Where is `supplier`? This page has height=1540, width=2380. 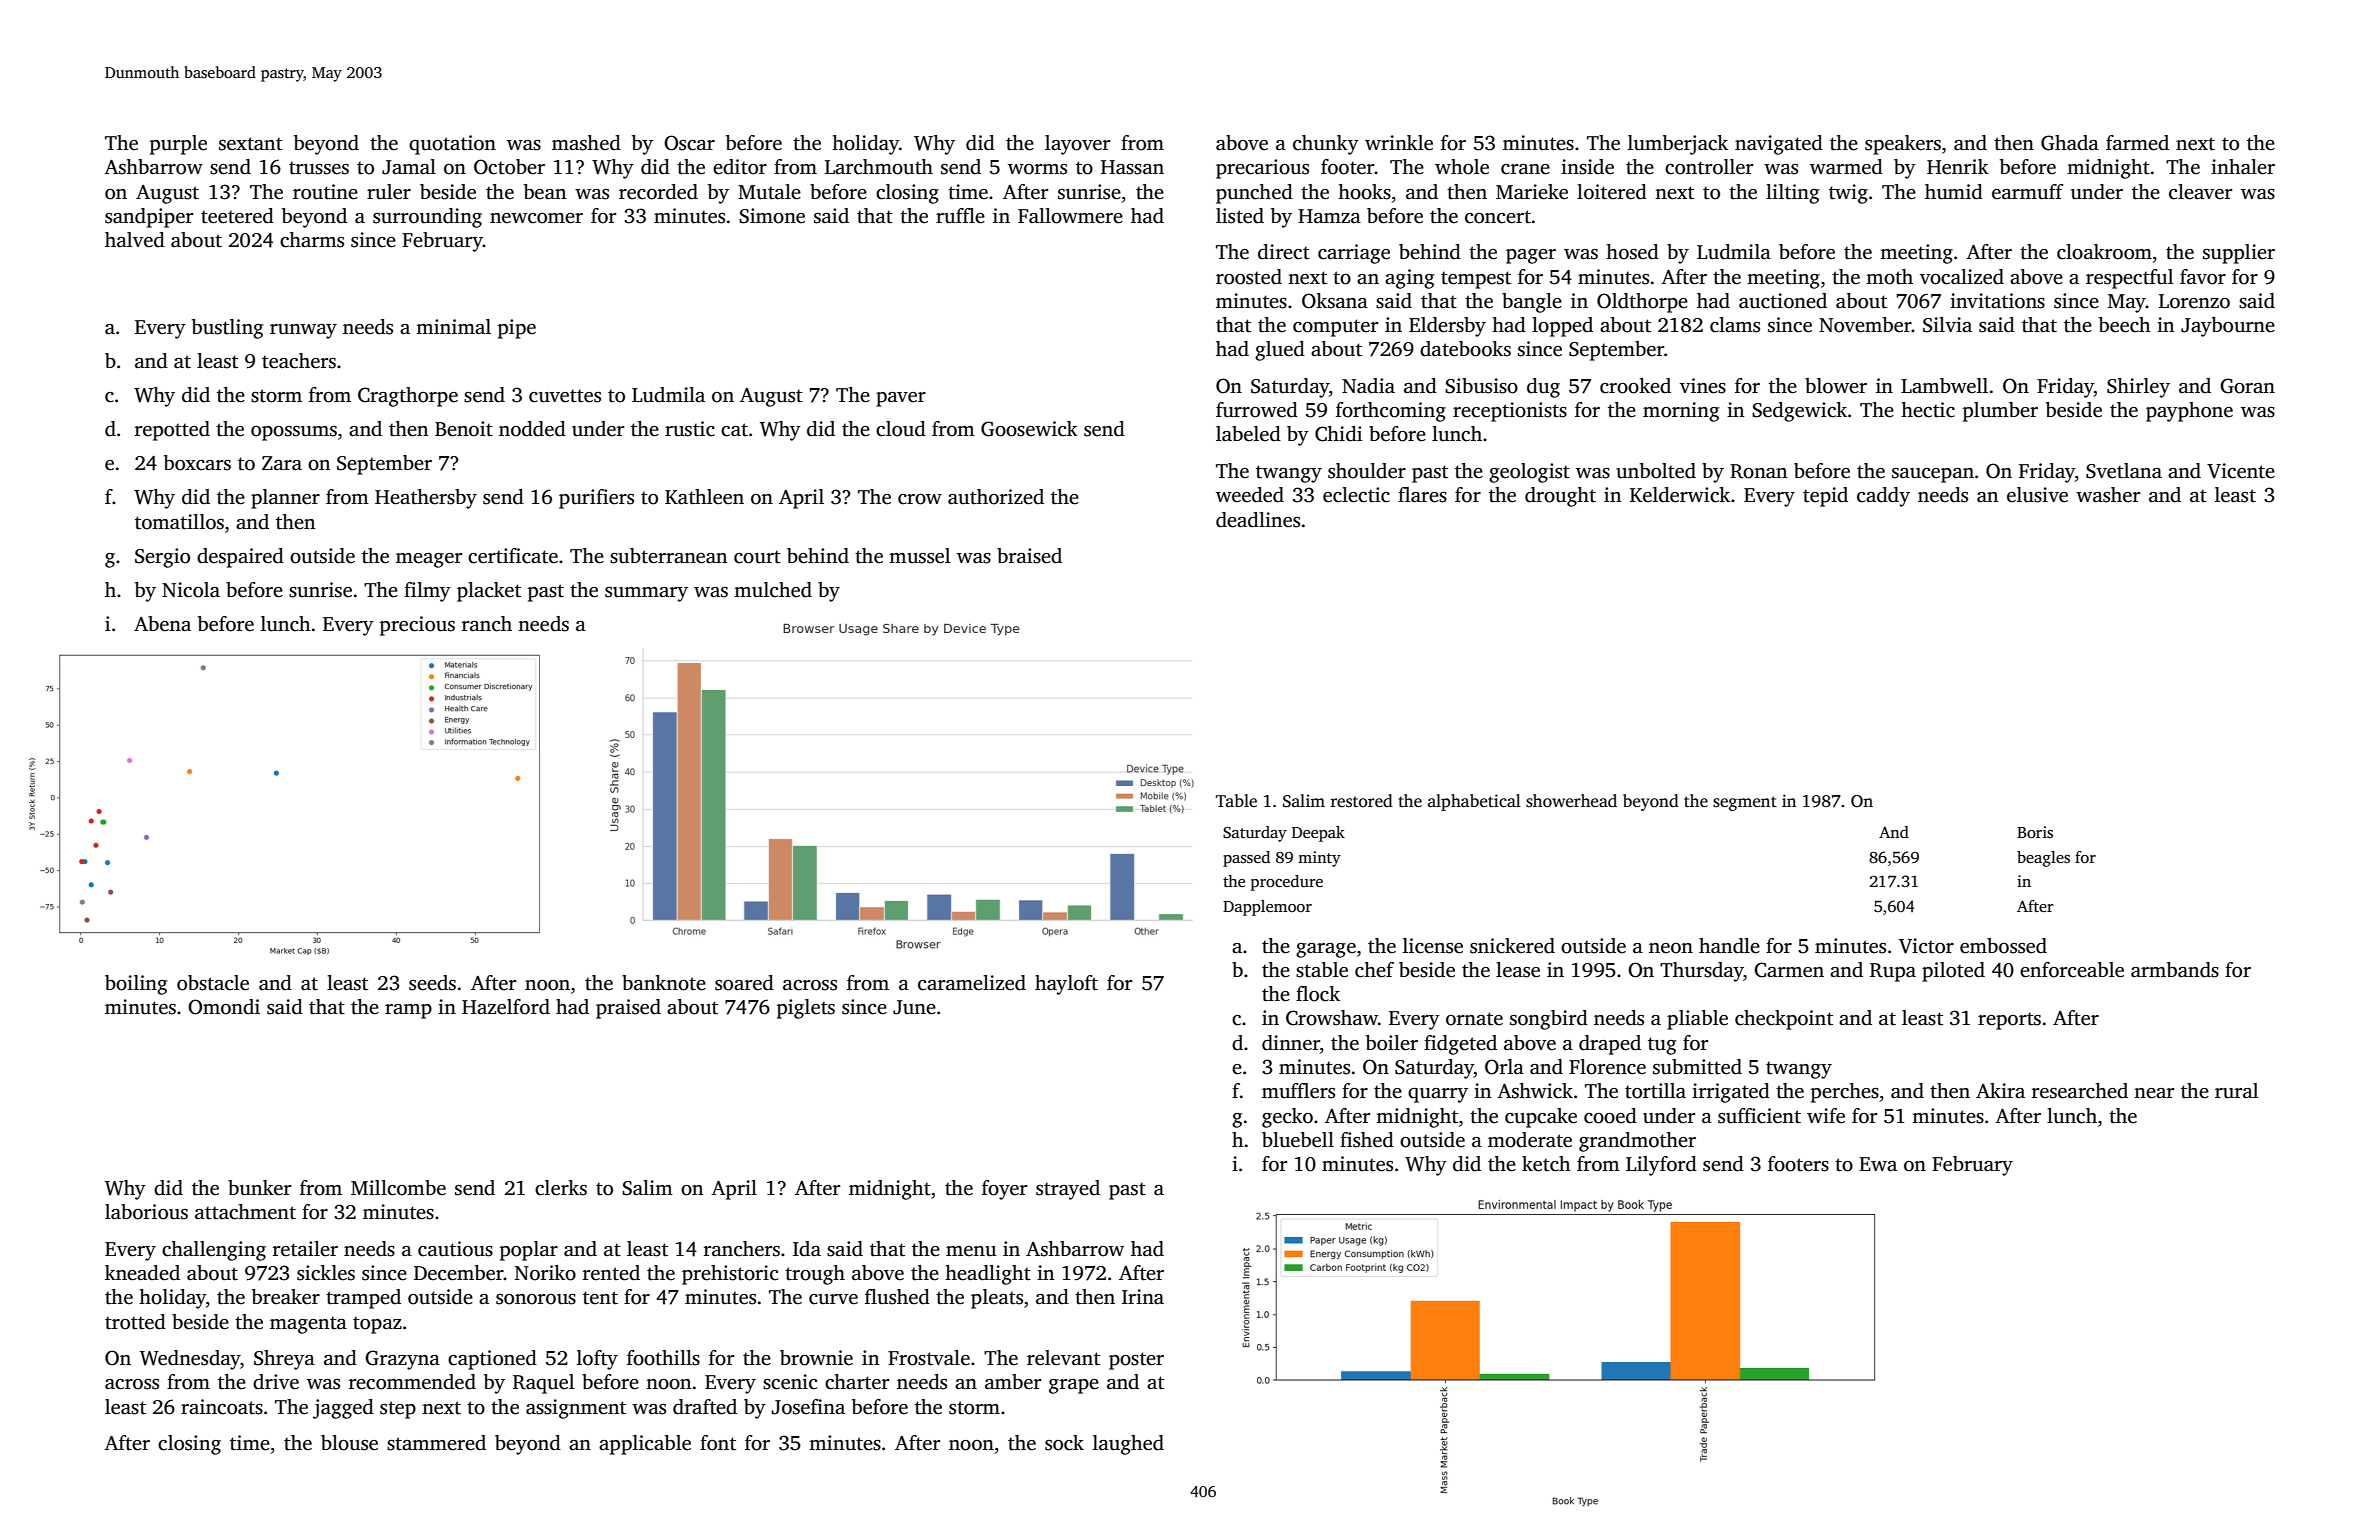
supplier is located at coordinates (2239, 254).
